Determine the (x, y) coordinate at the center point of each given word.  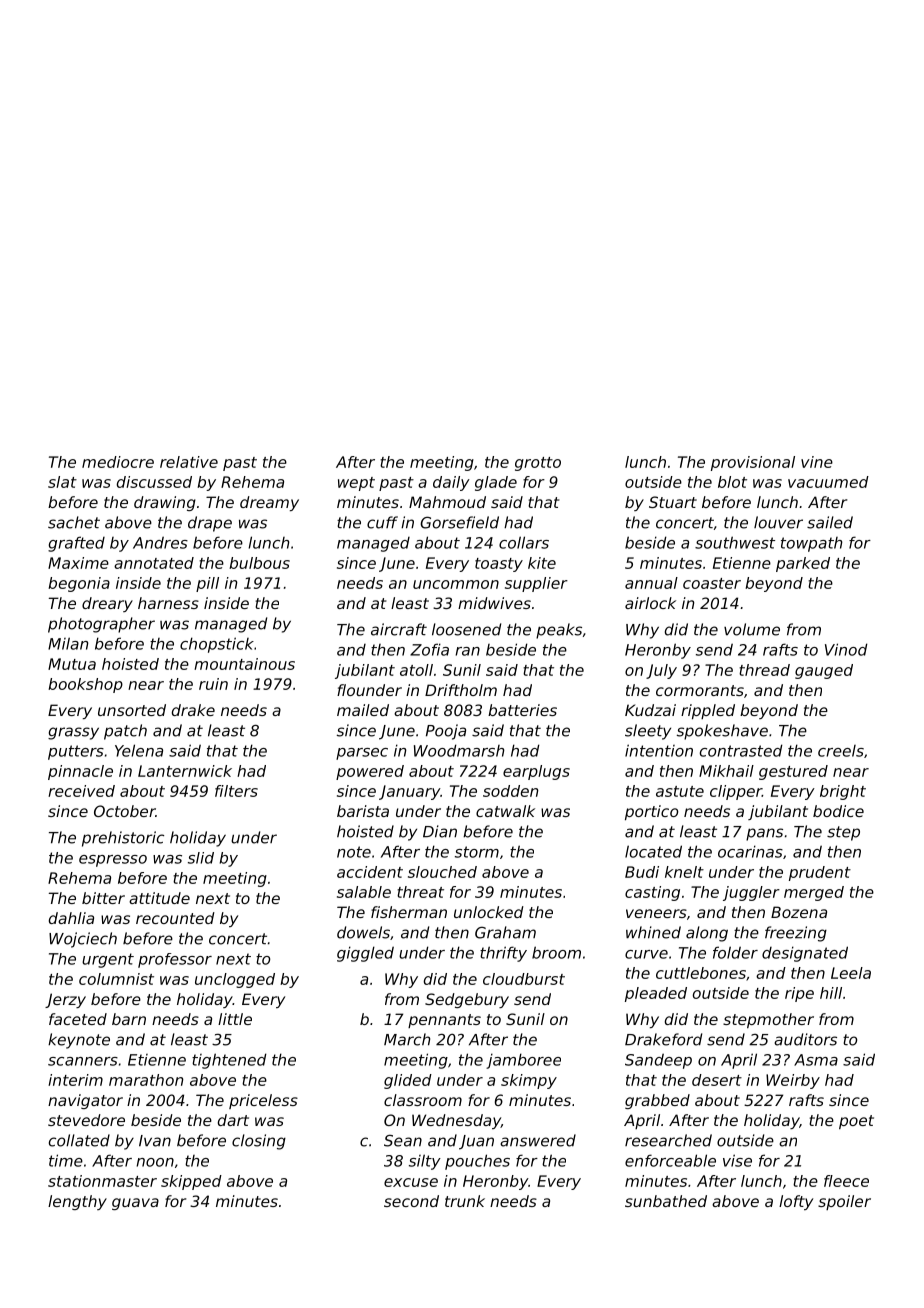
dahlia (71, 918)
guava (135, 1204)
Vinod (846, 649)
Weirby (793, 1081)
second (411, 1201)
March (407, 1039)
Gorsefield (459, 522)
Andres (160, 542)
